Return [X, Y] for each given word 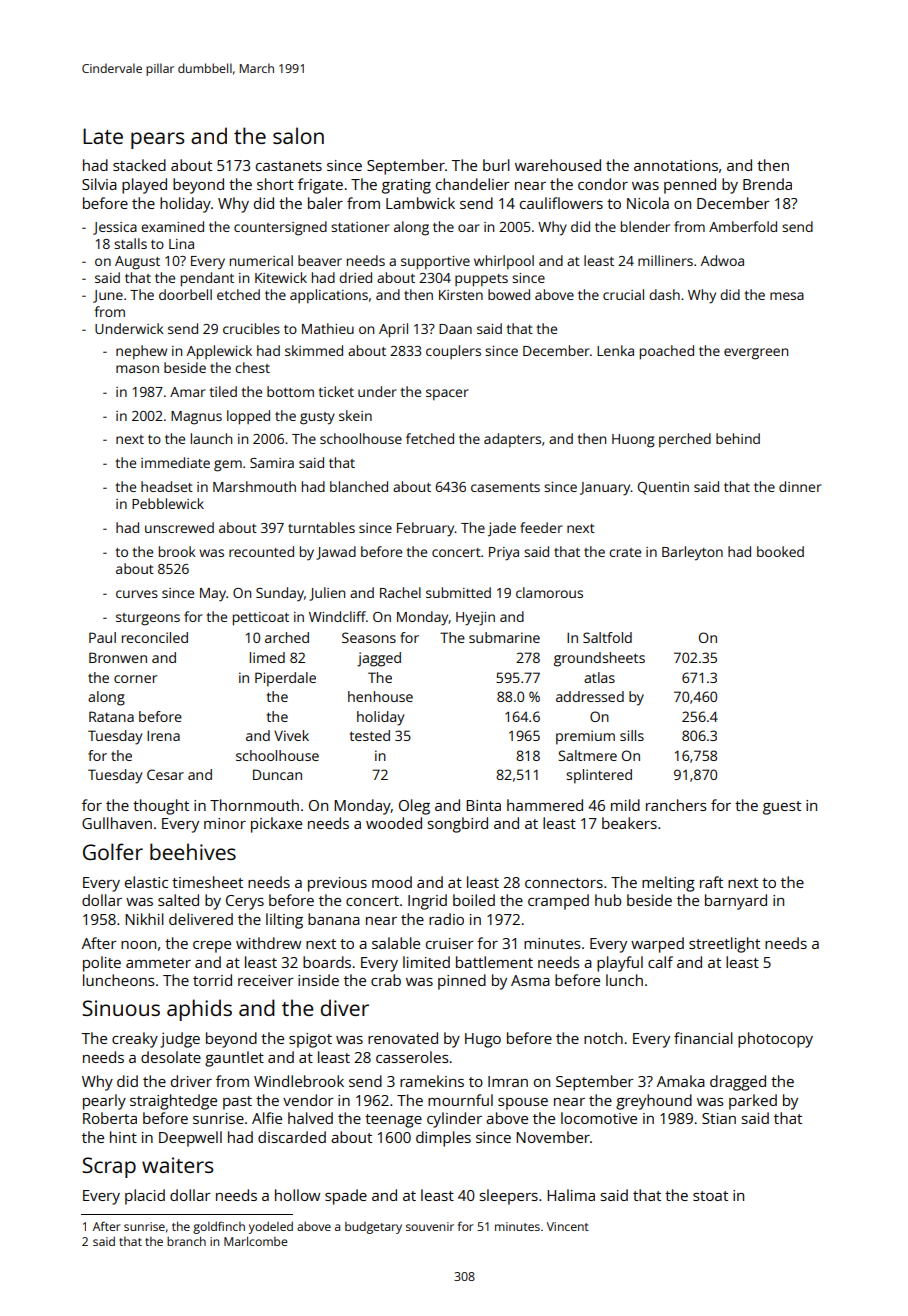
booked [780, 551]
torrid [212, 980]
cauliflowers [561, 203]
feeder [541, 527]
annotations [676, 165]
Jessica [115, 228]
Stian [719, 1118]
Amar [188, 392]
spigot [310, 1040]
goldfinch [219, 1227]
